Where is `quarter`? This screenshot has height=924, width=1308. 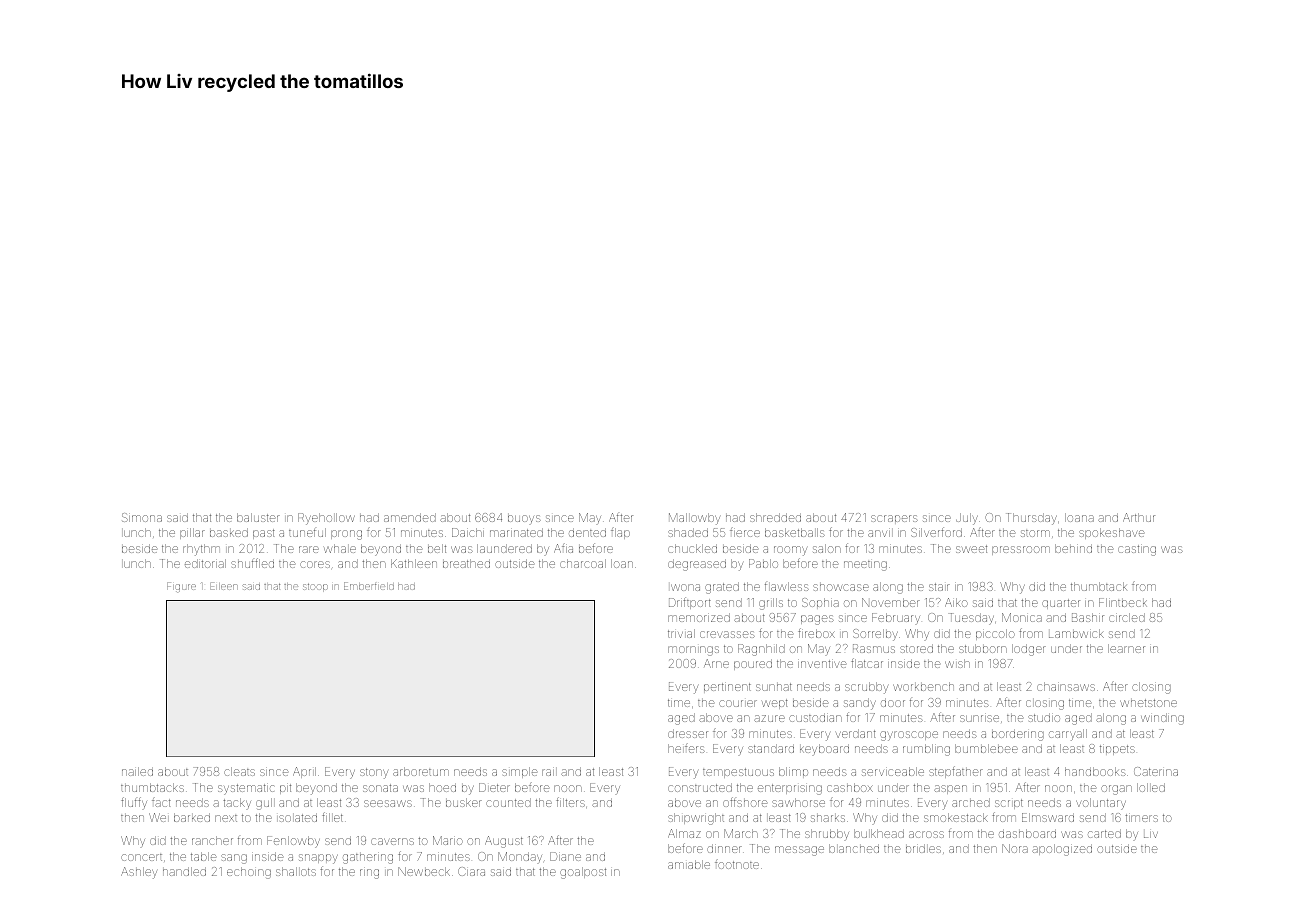 quarter is located at coordinates (1061, 604).
